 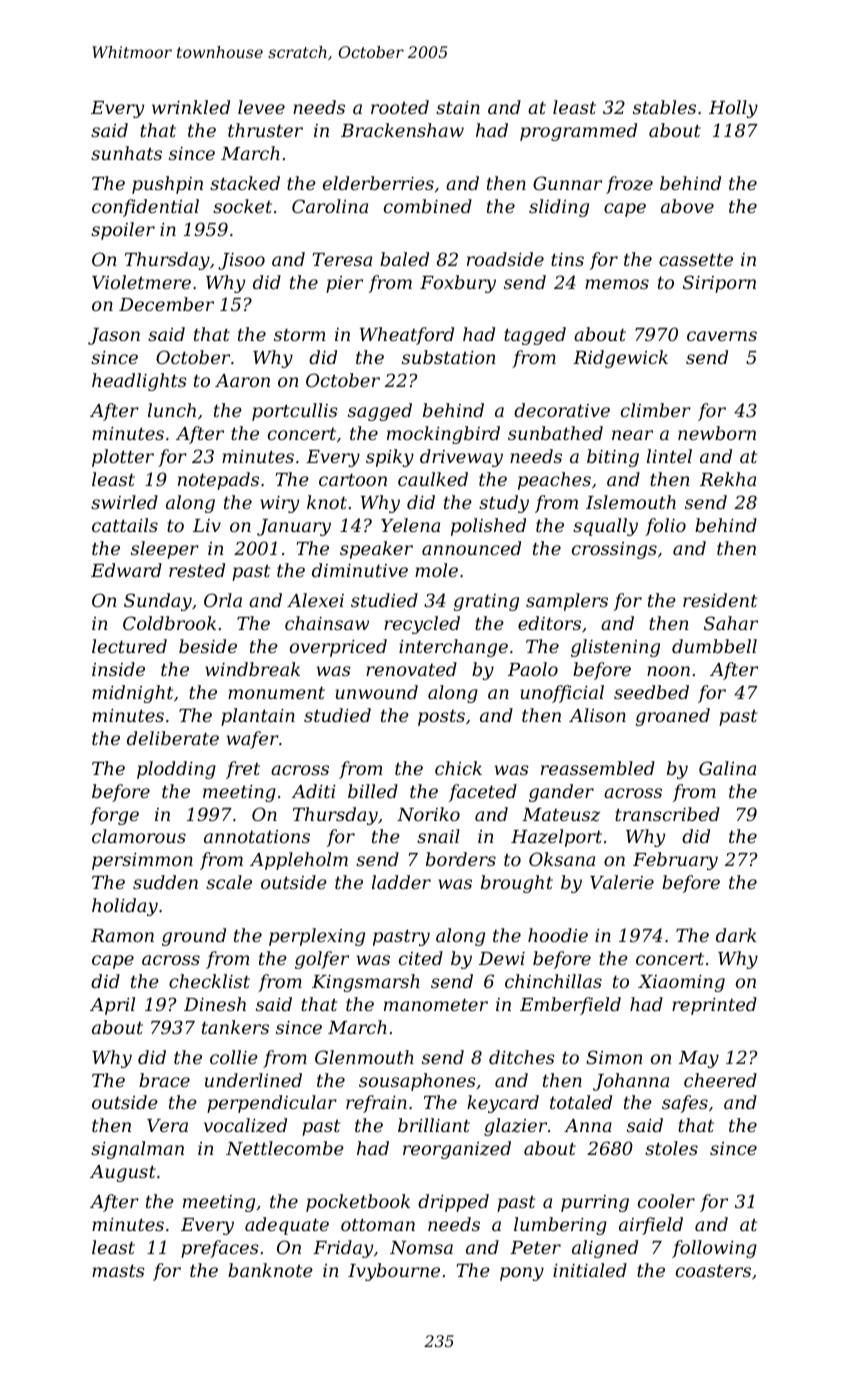 I want to click on adequate, so click(x=287, y=1226).
